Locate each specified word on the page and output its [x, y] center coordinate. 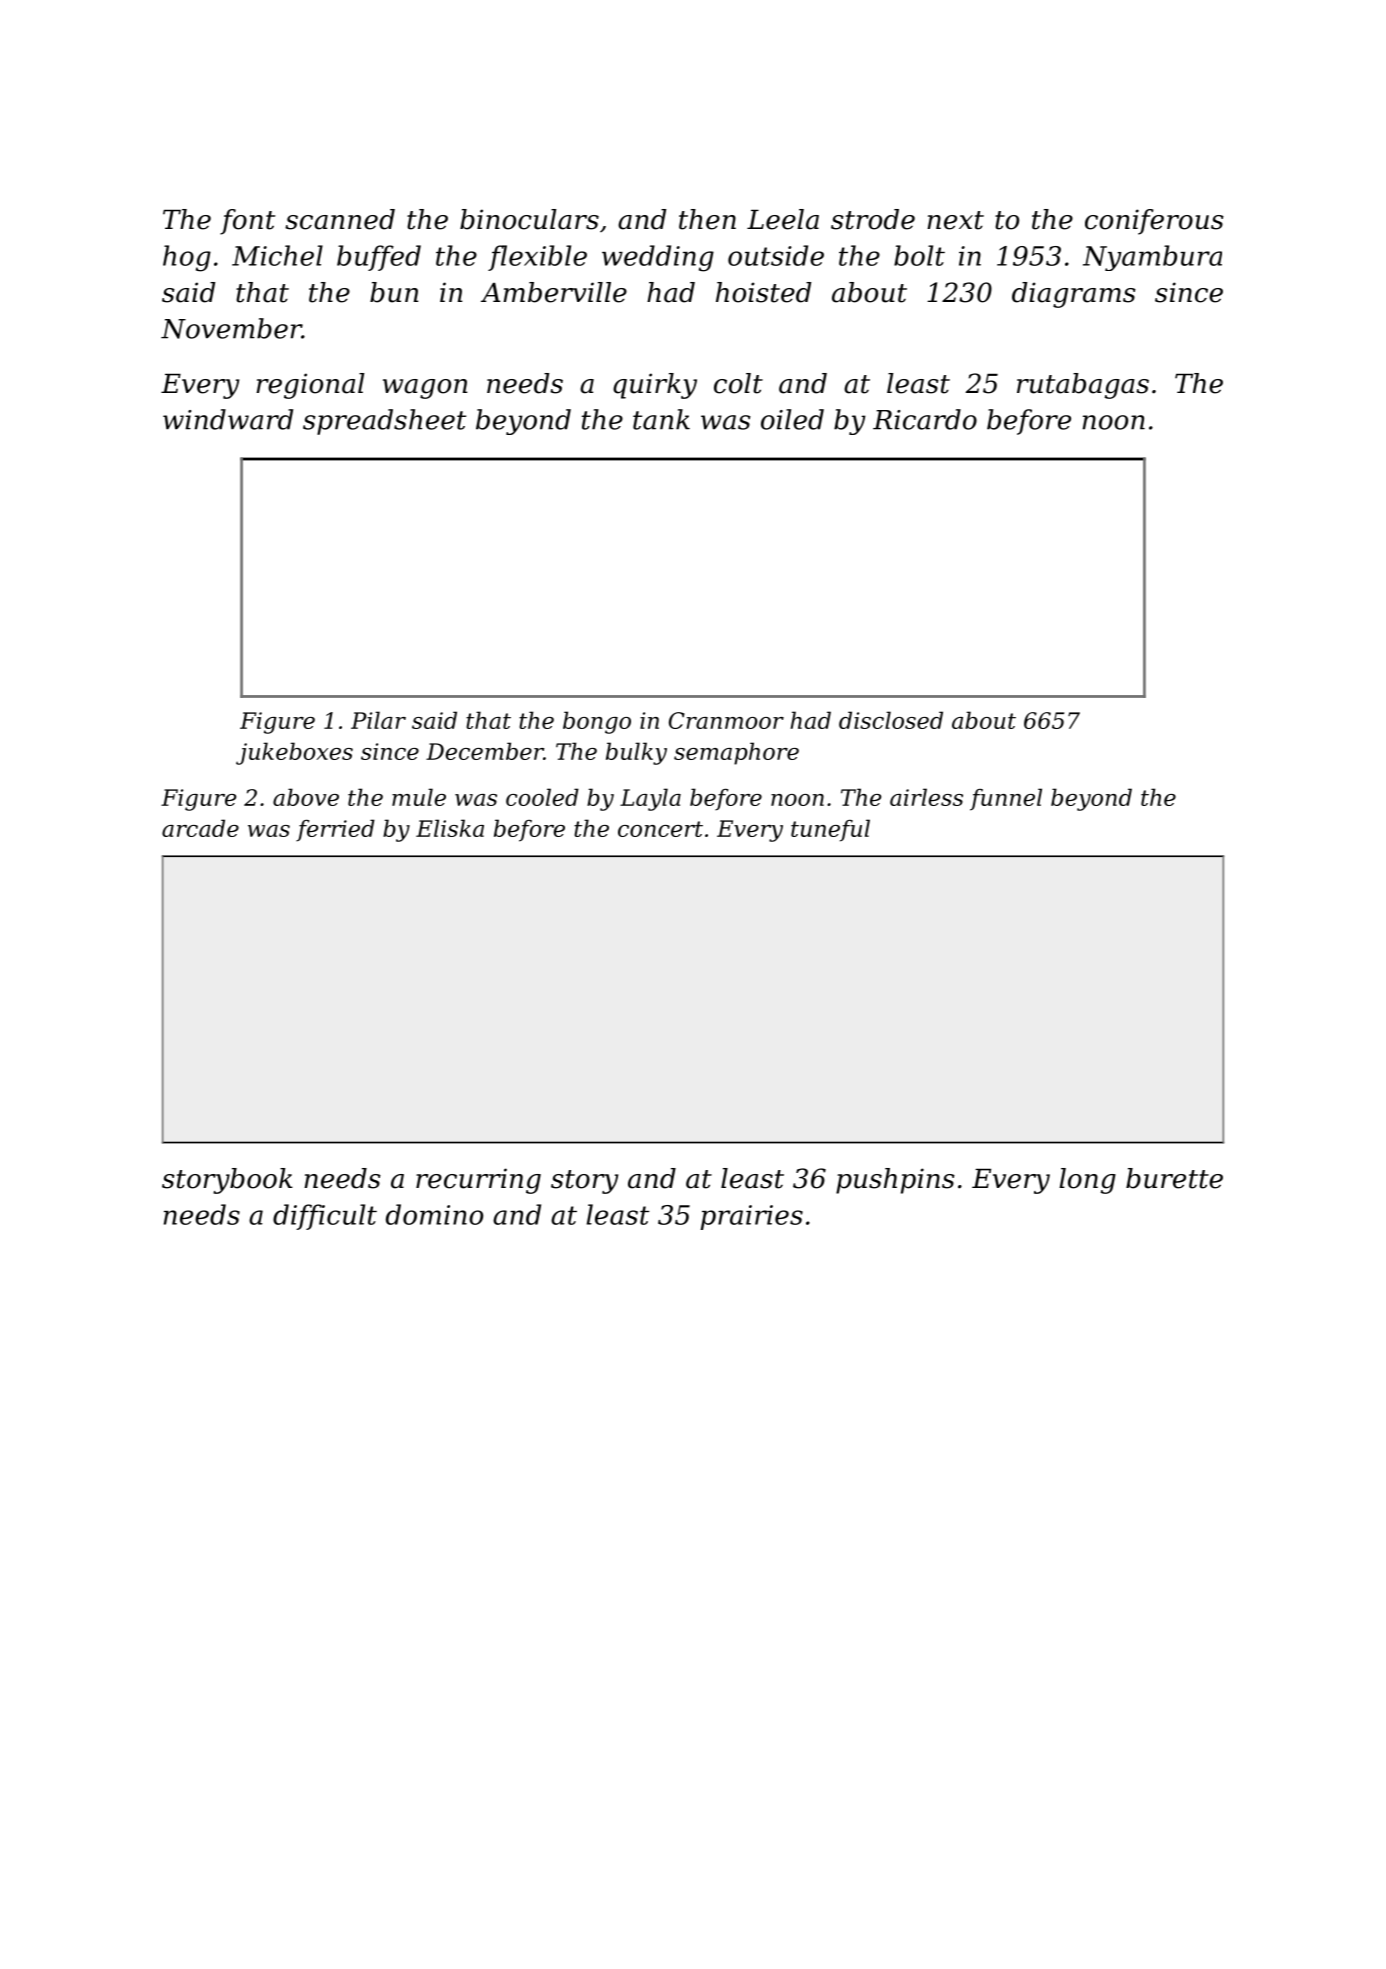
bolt [919, 255]
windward [228, 419]
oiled [792, 419]
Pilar [378, 720]
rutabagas [1083, 386]
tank [661, 419]
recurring [478, 1181]
